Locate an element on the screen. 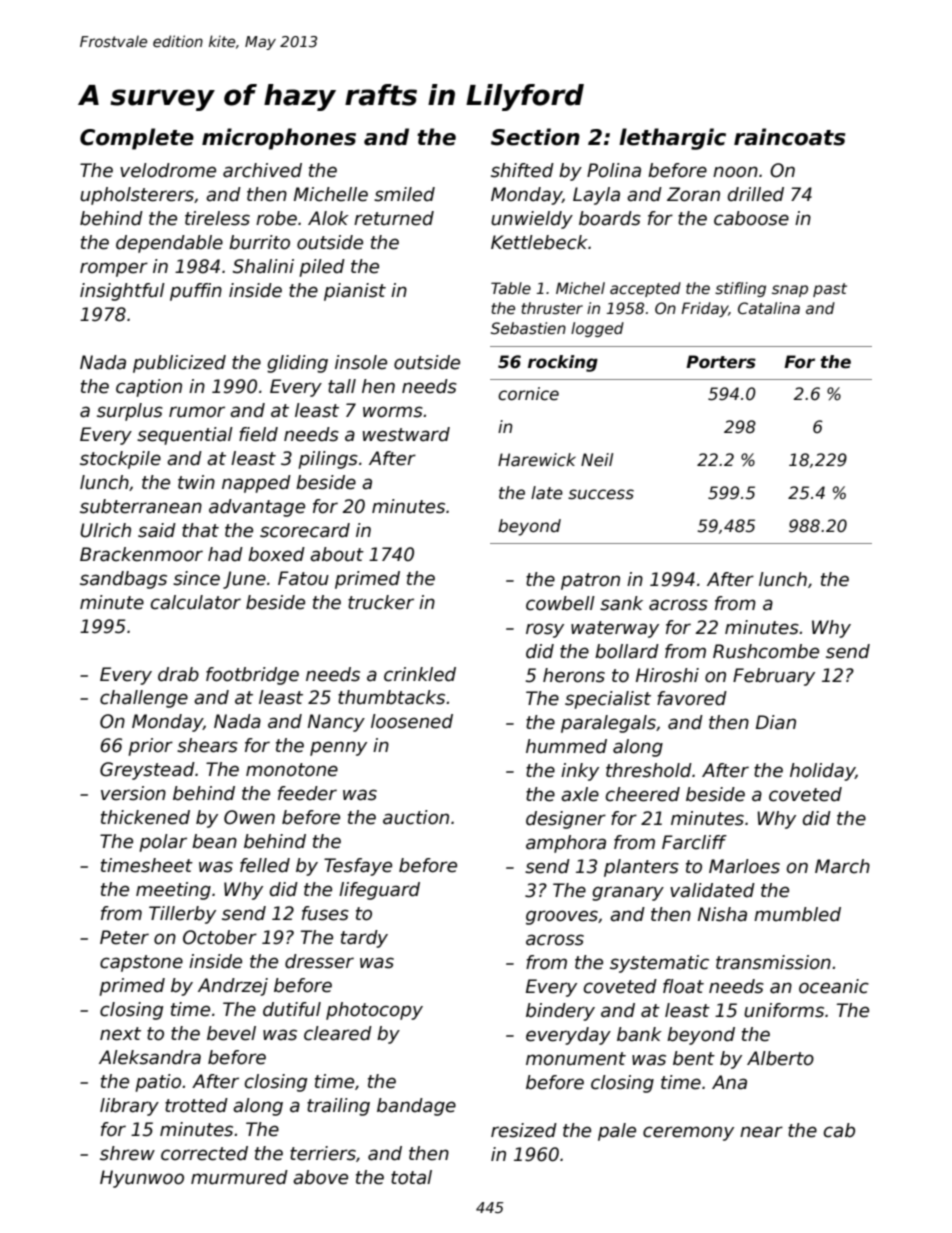 This screenshot has width=952, height=1233. caboose is located at coordinates (751, 218).
